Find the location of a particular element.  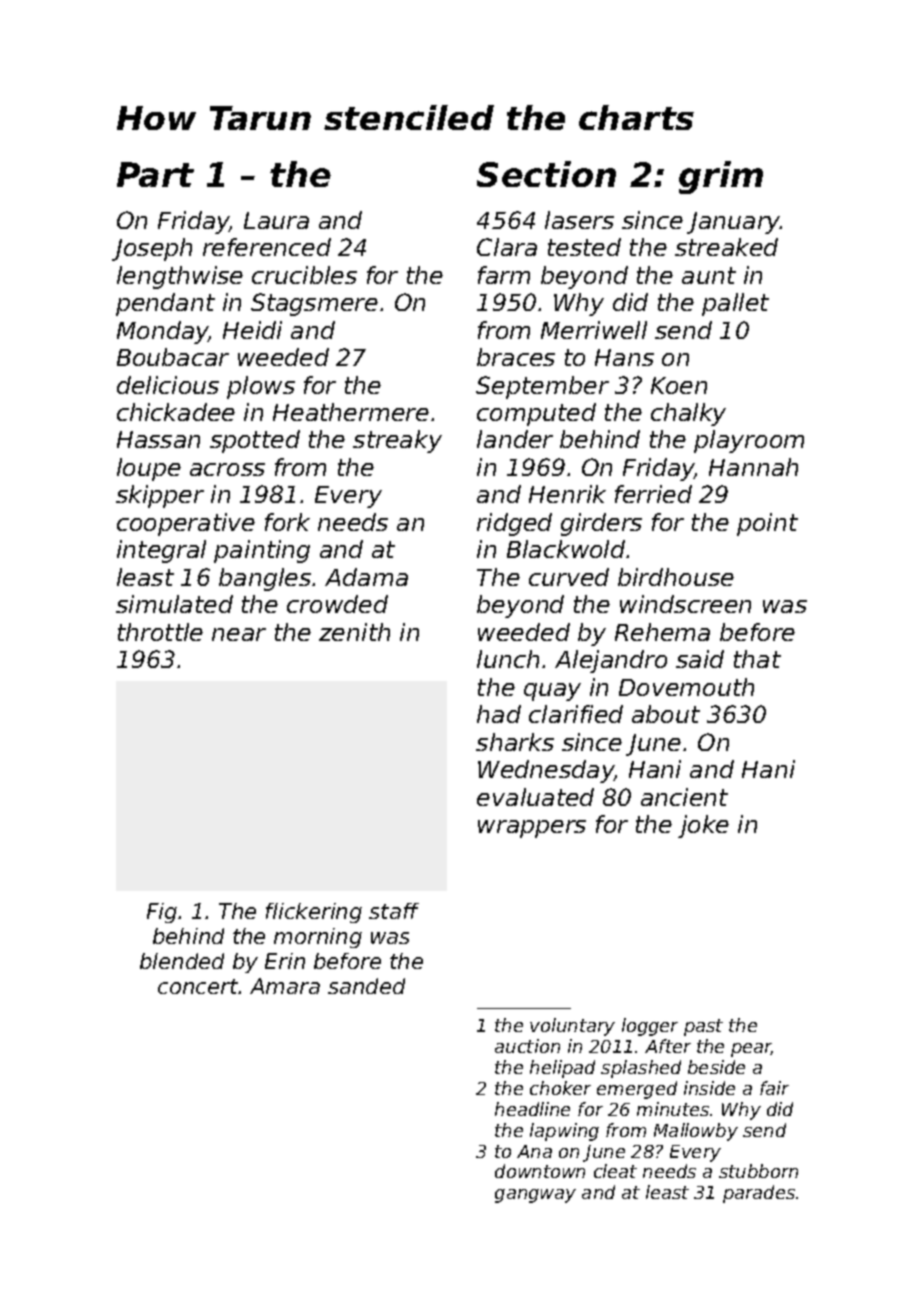

concert is located at coordinates (198, 986).
